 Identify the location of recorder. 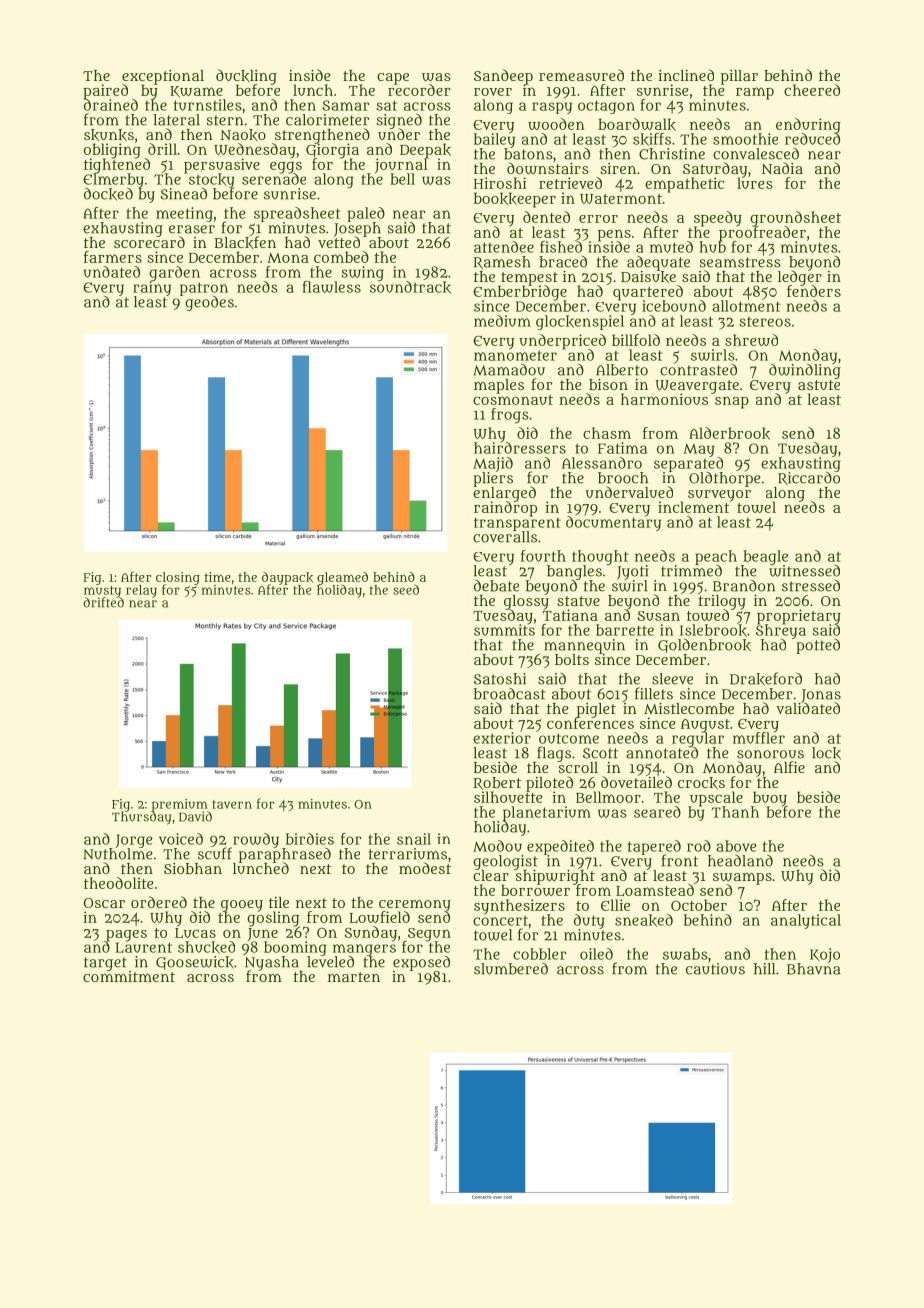
(419, 90).
